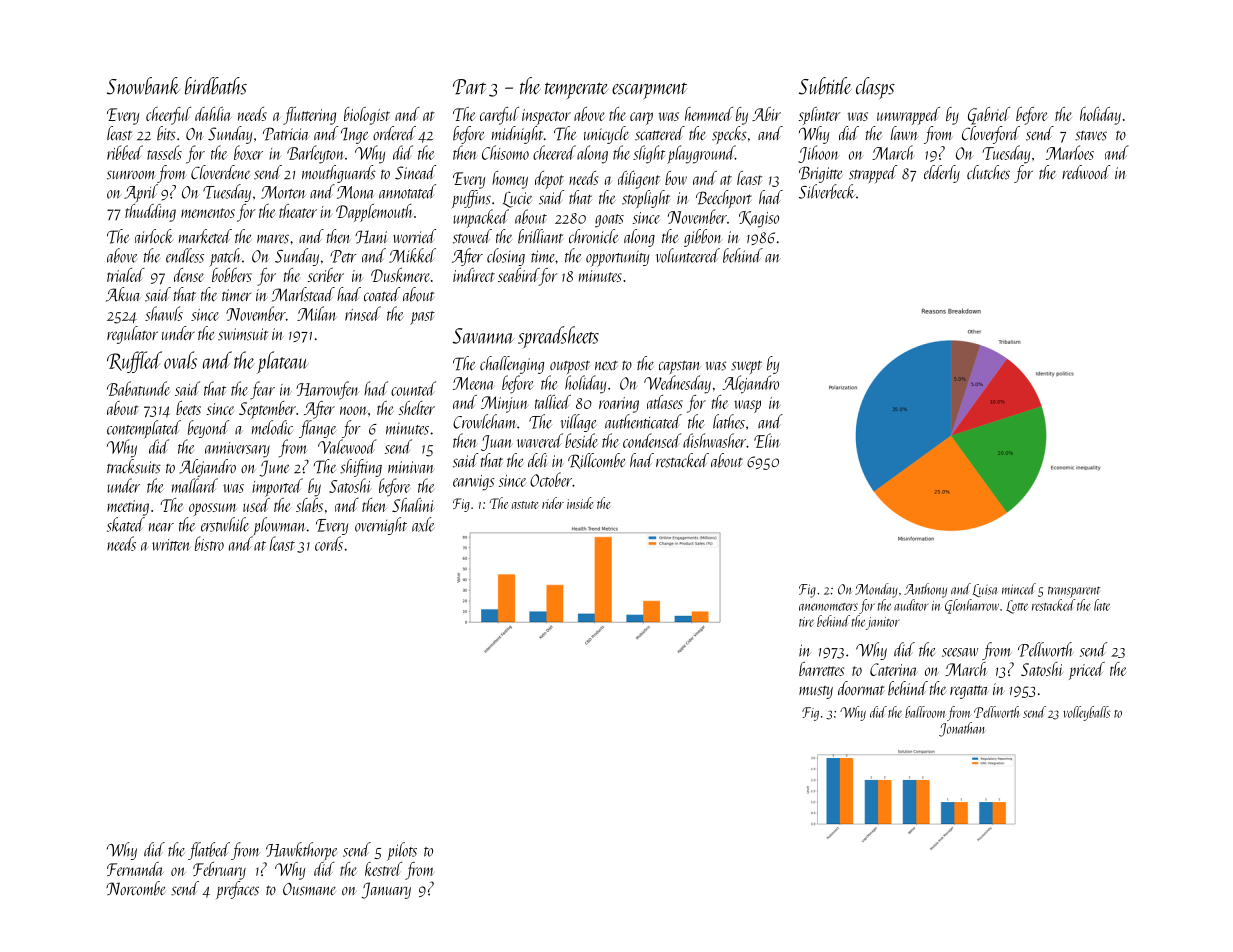  Describe the element at coordinates (504, 404) in the image. I see `Minjun` at that location.
